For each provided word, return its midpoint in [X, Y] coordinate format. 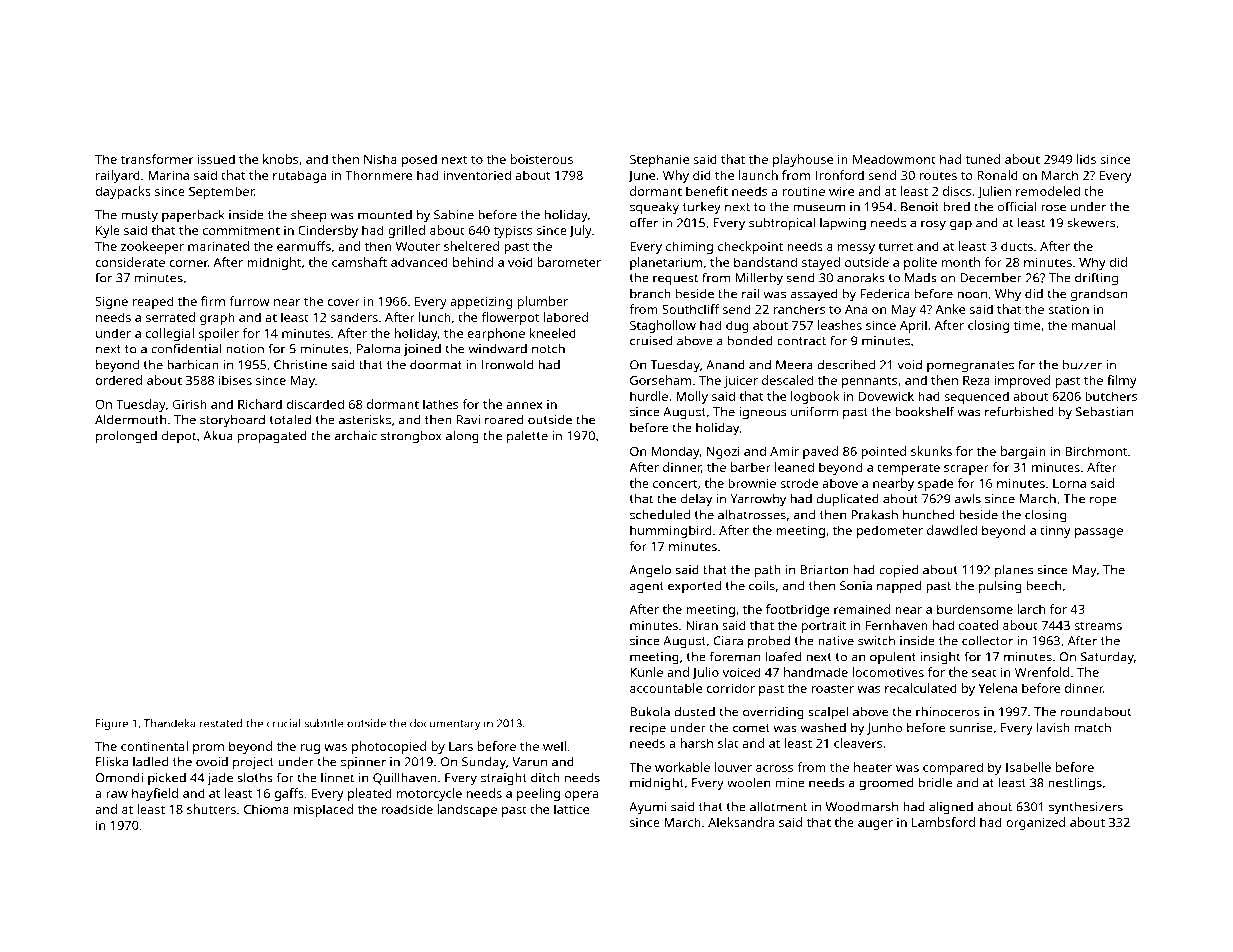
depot [179, 437]
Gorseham [660, 380]
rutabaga [300, 176]
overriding [773, 713]
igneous [762, 413]
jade [220, 779]
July [580, 231]
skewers [1091, 223]
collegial [170, 334]
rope [1103, 501]
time [1027, 325]
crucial [284, 723]
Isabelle [1028, 767]
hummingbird [671, 531]
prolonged [126, 437]
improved [1022, 381]
